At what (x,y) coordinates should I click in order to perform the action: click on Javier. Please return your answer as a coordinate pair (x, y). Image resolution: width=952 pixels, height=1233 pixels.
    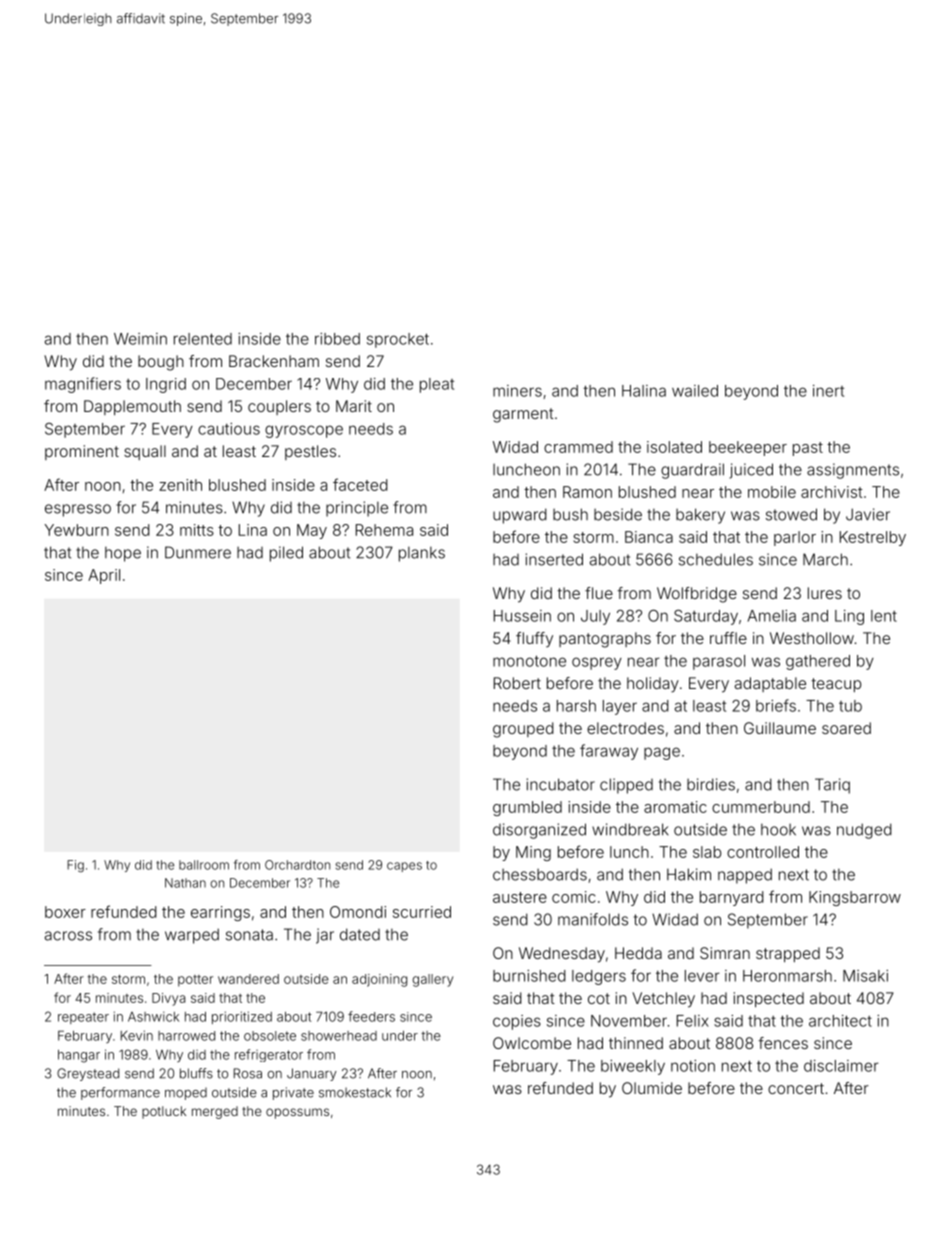
    Looking at the image, I should click on (868, 514).
